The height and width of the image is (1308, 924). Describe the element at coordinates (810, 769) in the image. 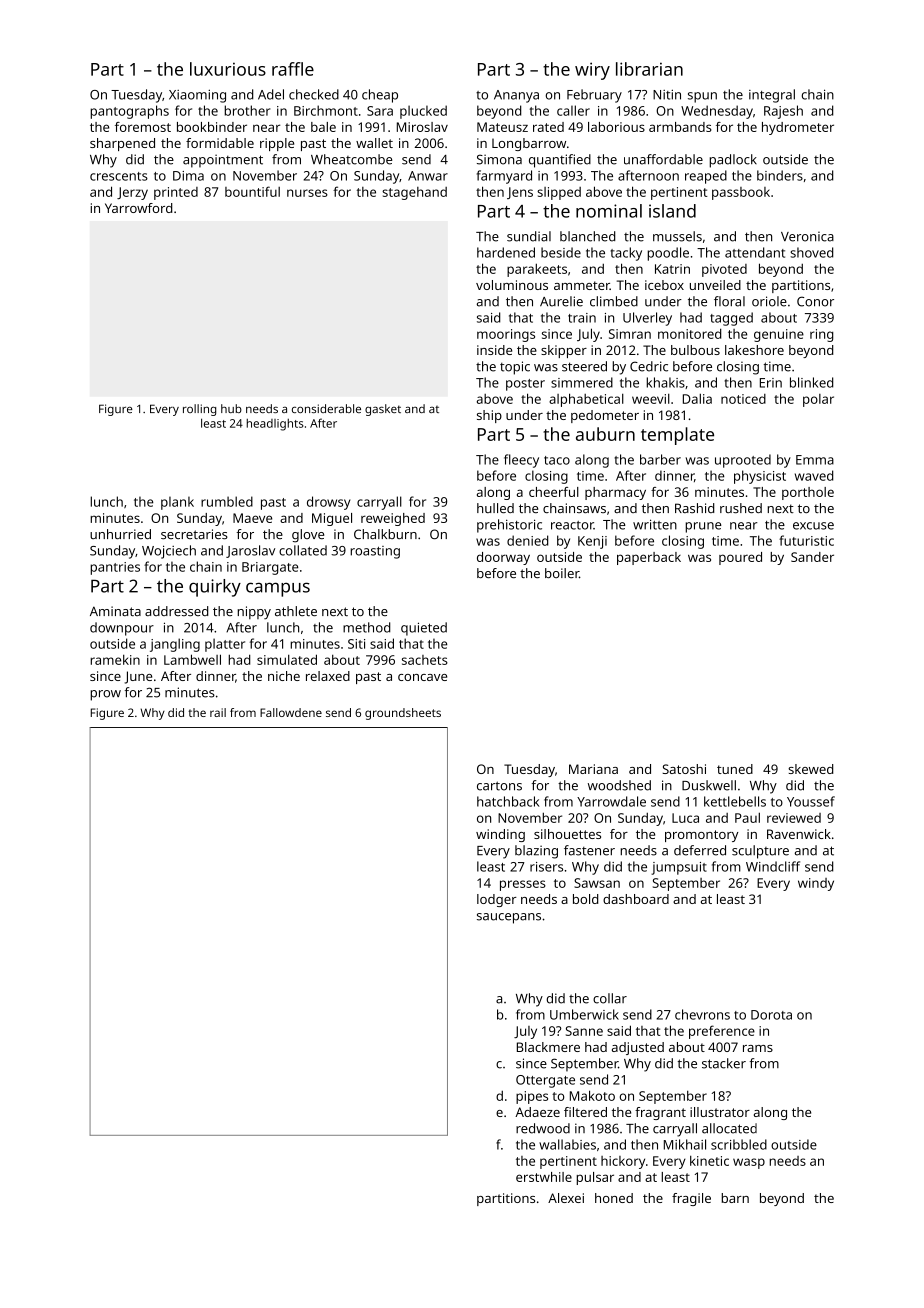

I see `skewed` at that location.
